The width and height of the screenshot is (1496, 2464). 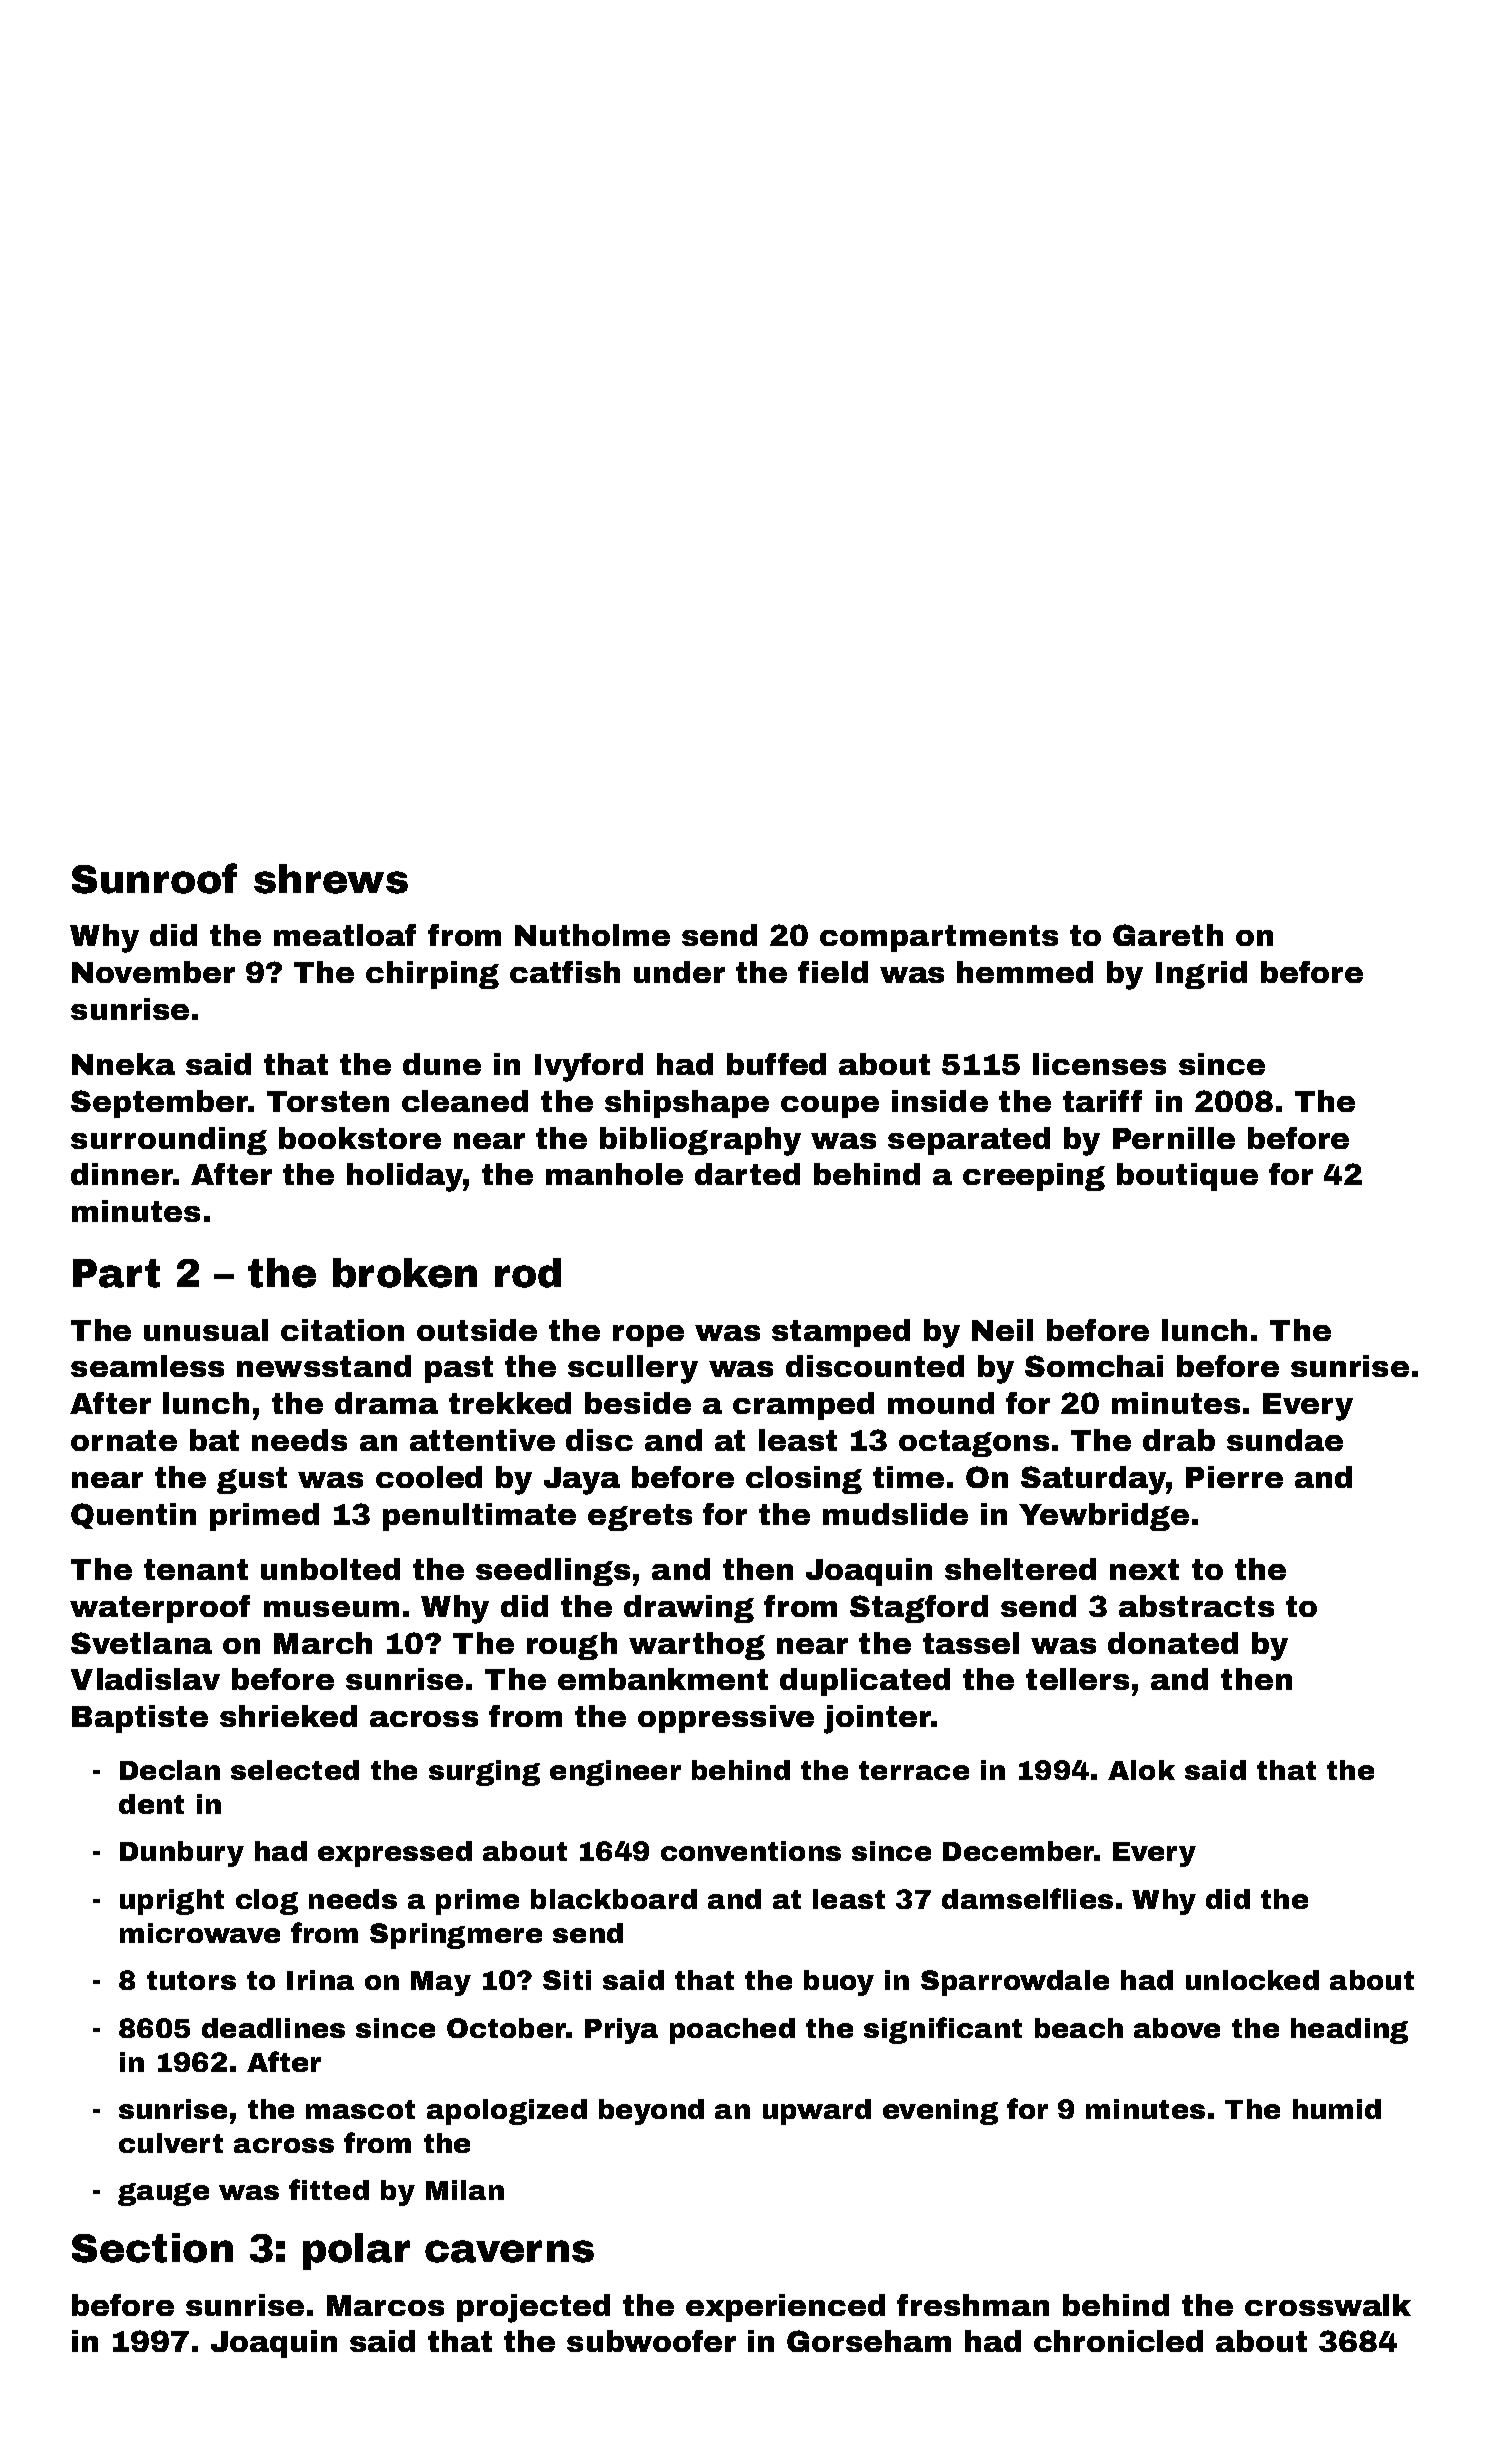 I want to click on oppressive, so click(x=726, y=1719).
